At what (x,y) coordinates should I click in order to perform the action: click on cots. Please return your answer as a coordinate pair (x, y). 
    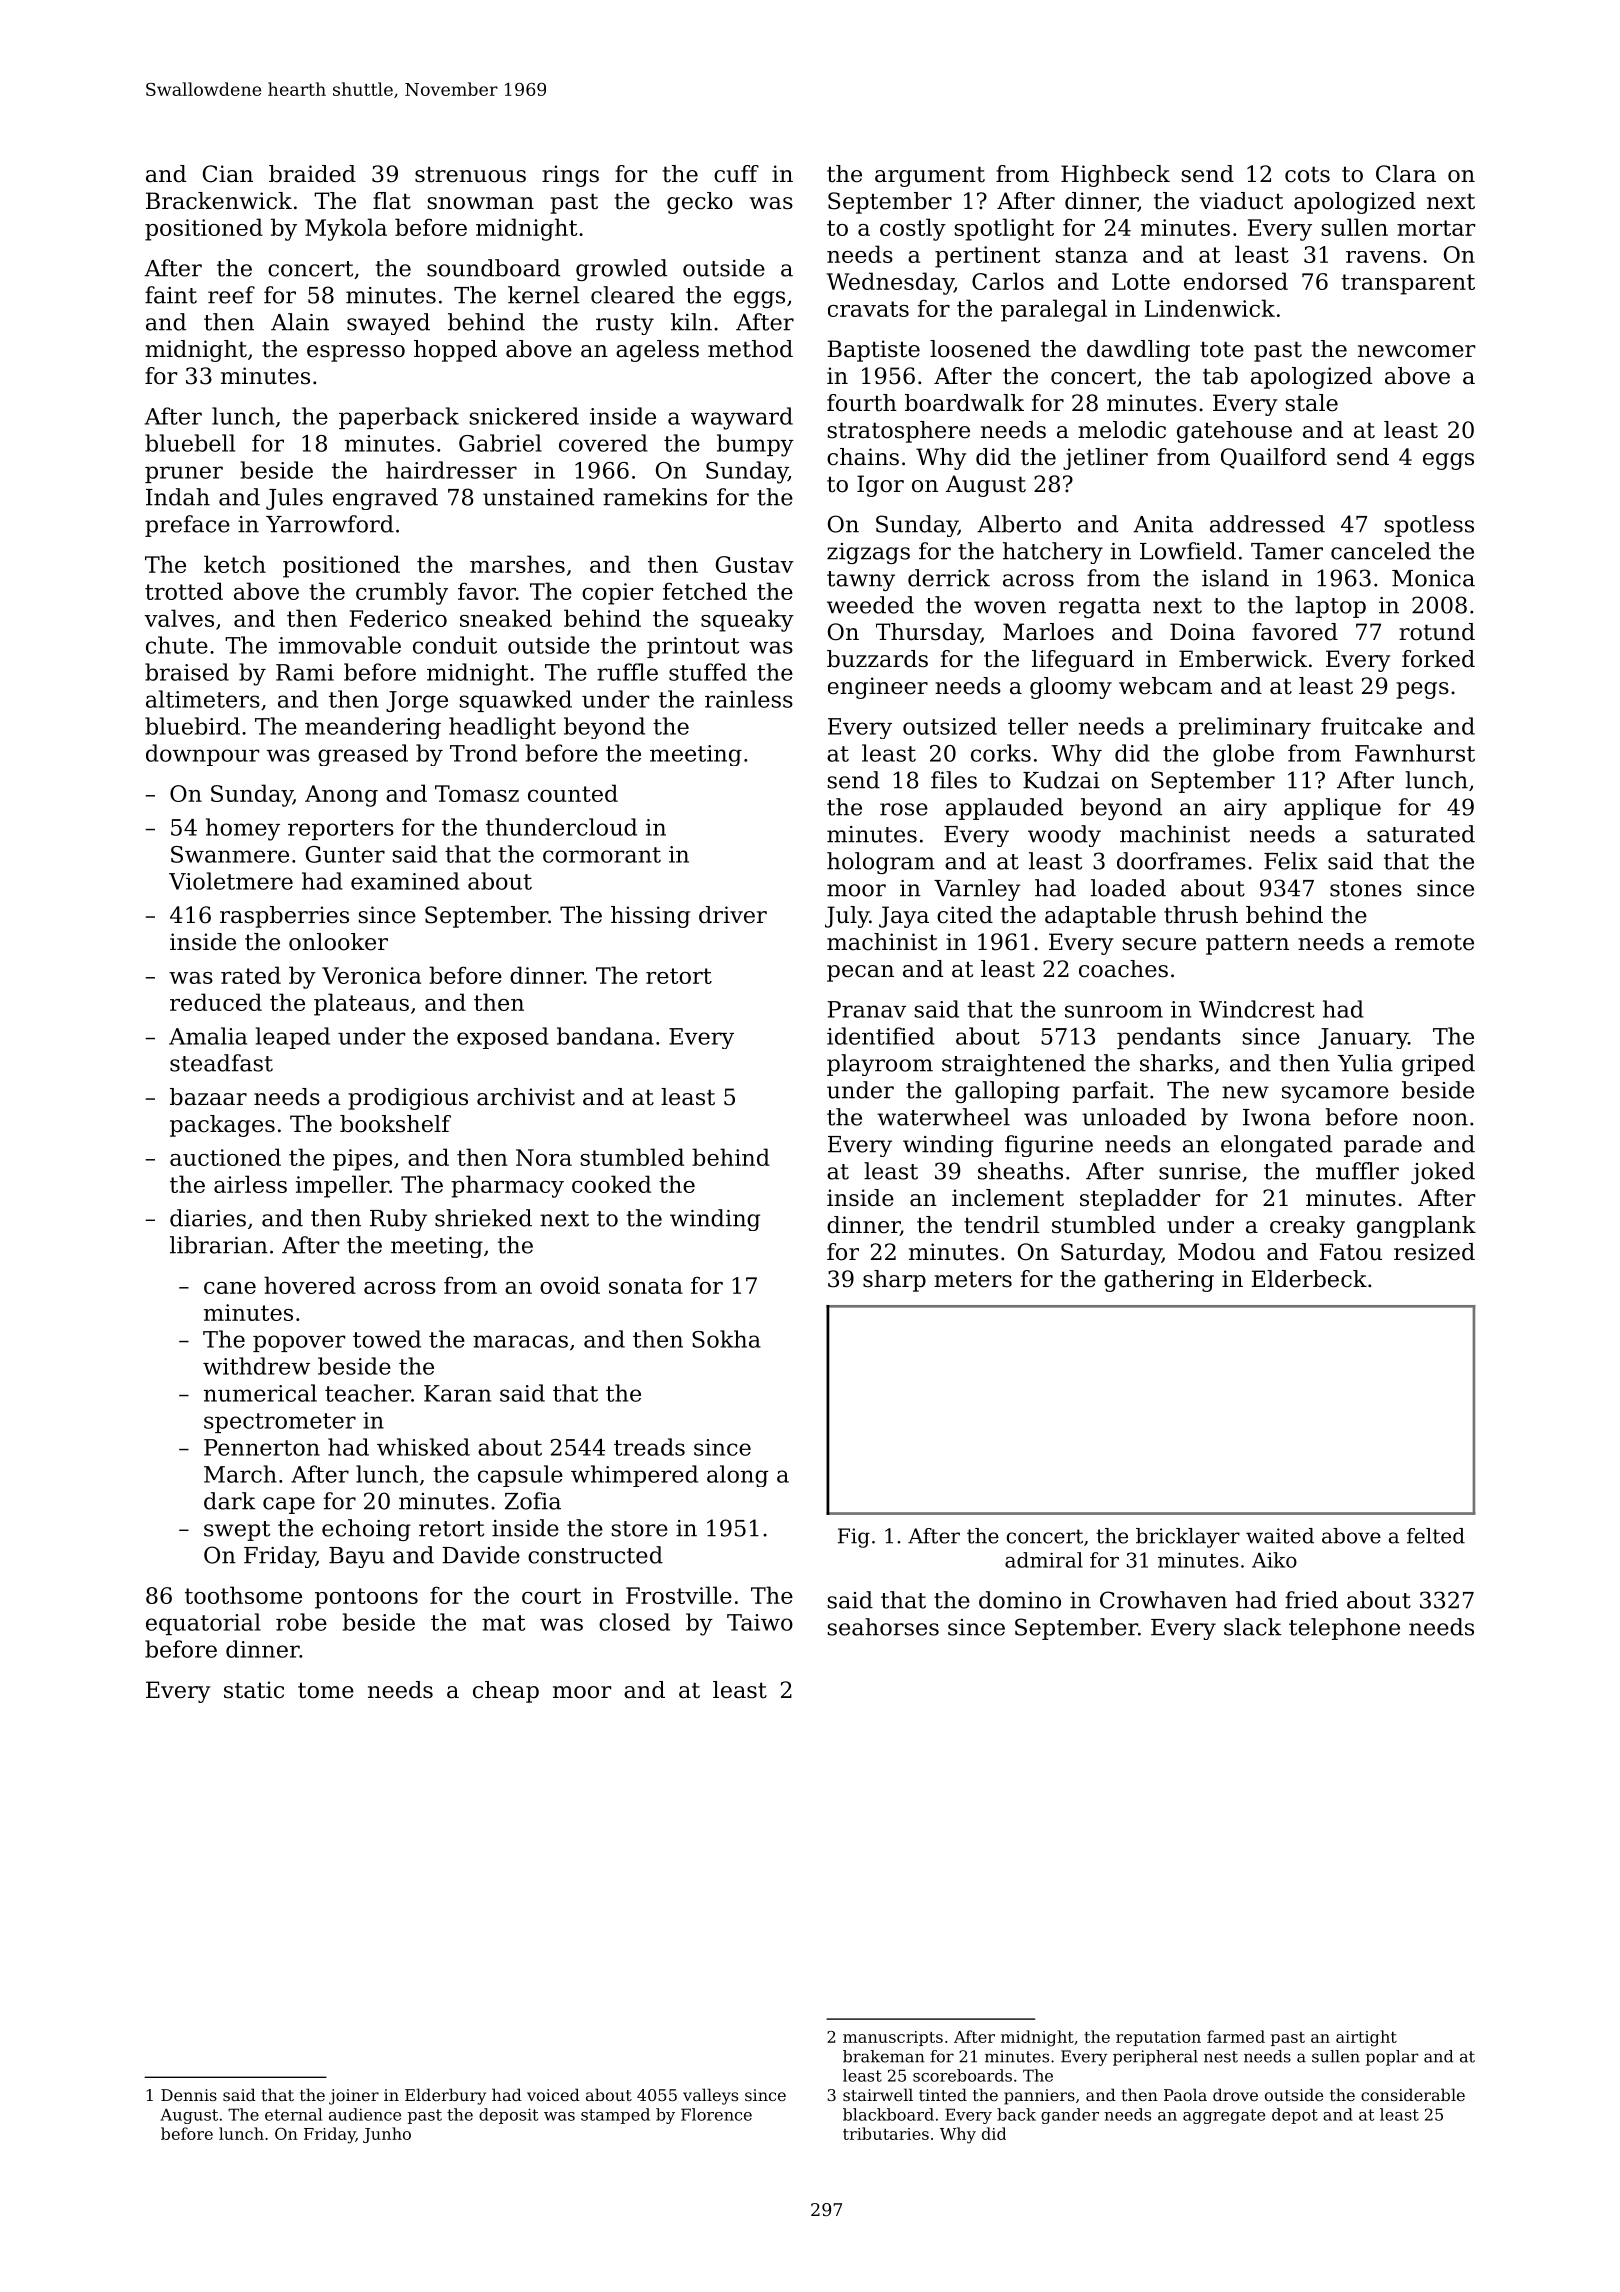
    Looking at the image, I should click on (1307, 174).
